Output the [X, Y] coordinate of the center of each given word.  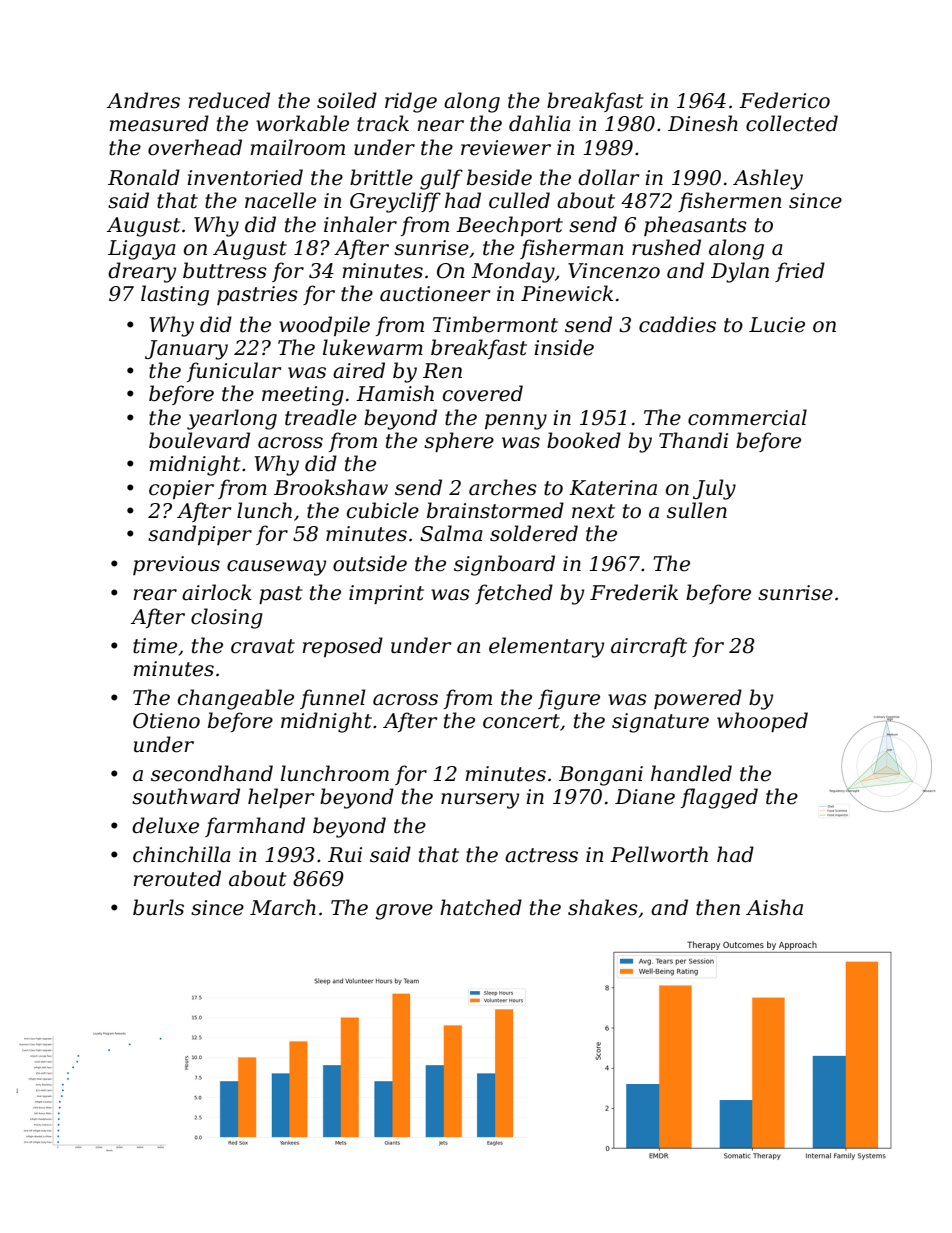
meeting [303, 396]
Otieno [166, 721]
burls [158, 907]
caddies [677, 324]
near [441, 126]
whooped [762, 722]
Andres [143, 100]
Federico [784, 100]
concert [521, 721]
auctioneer [435, 294]
